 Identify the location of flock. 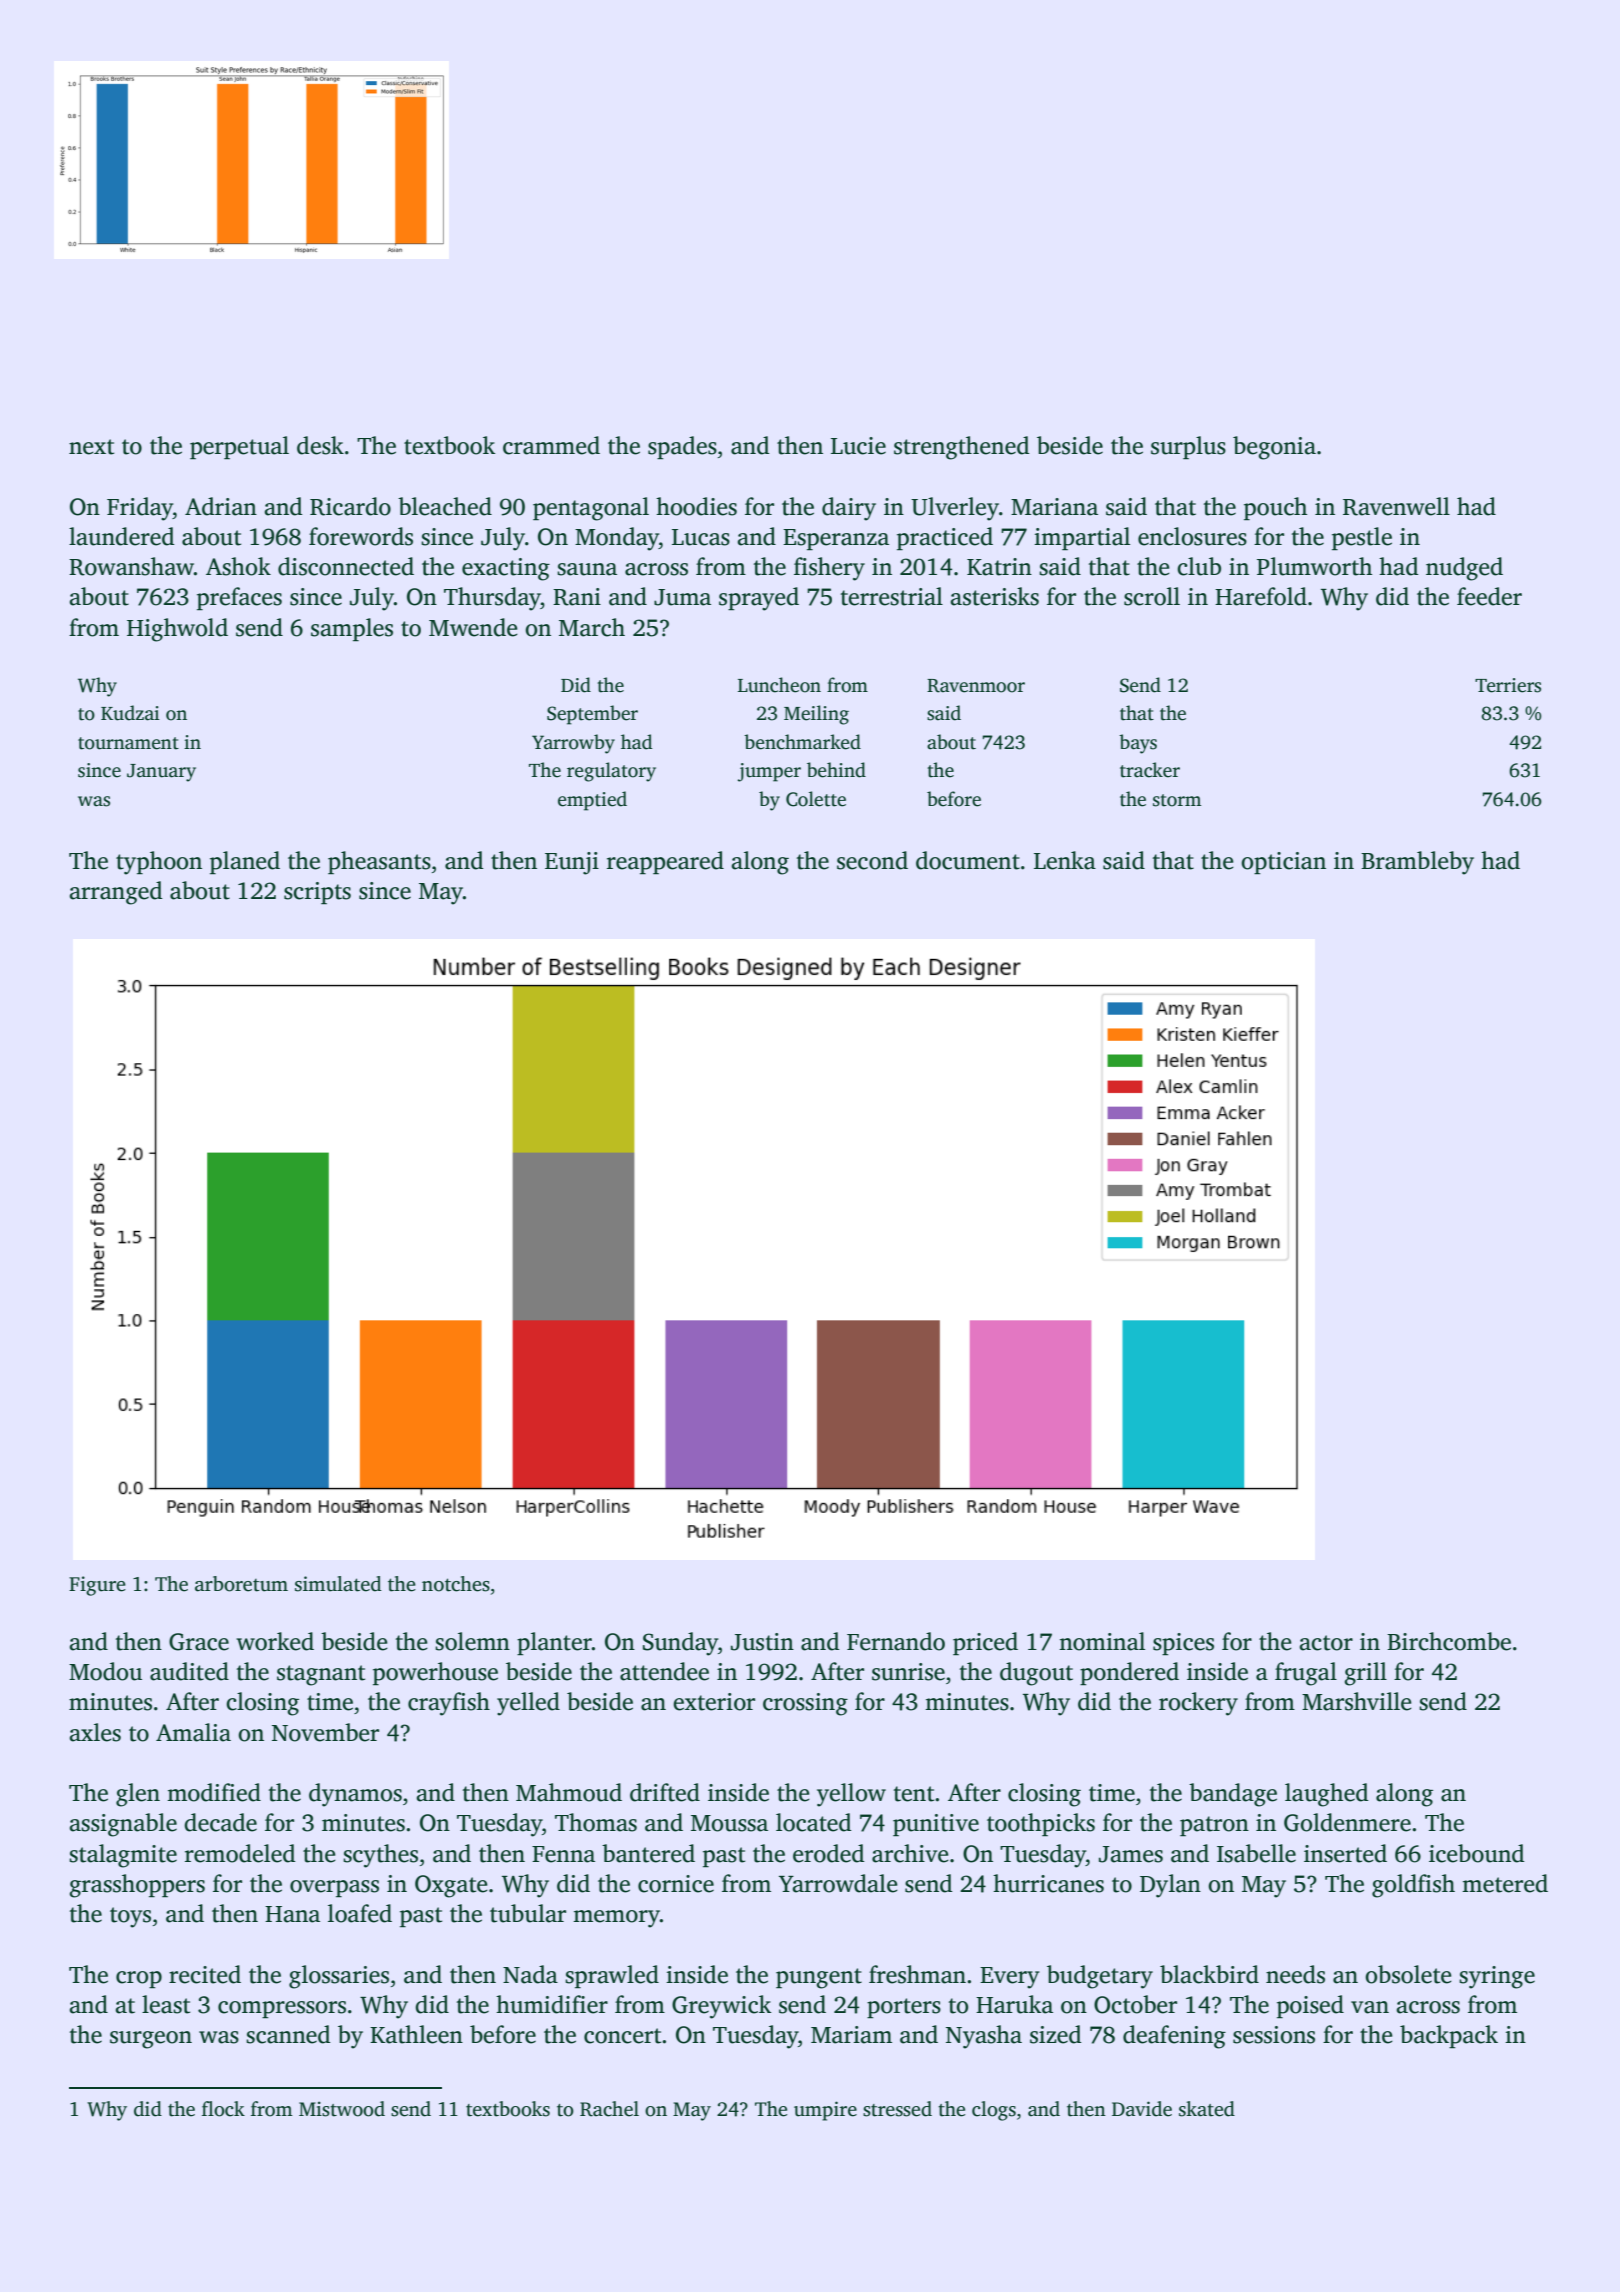
(223, 2109).
